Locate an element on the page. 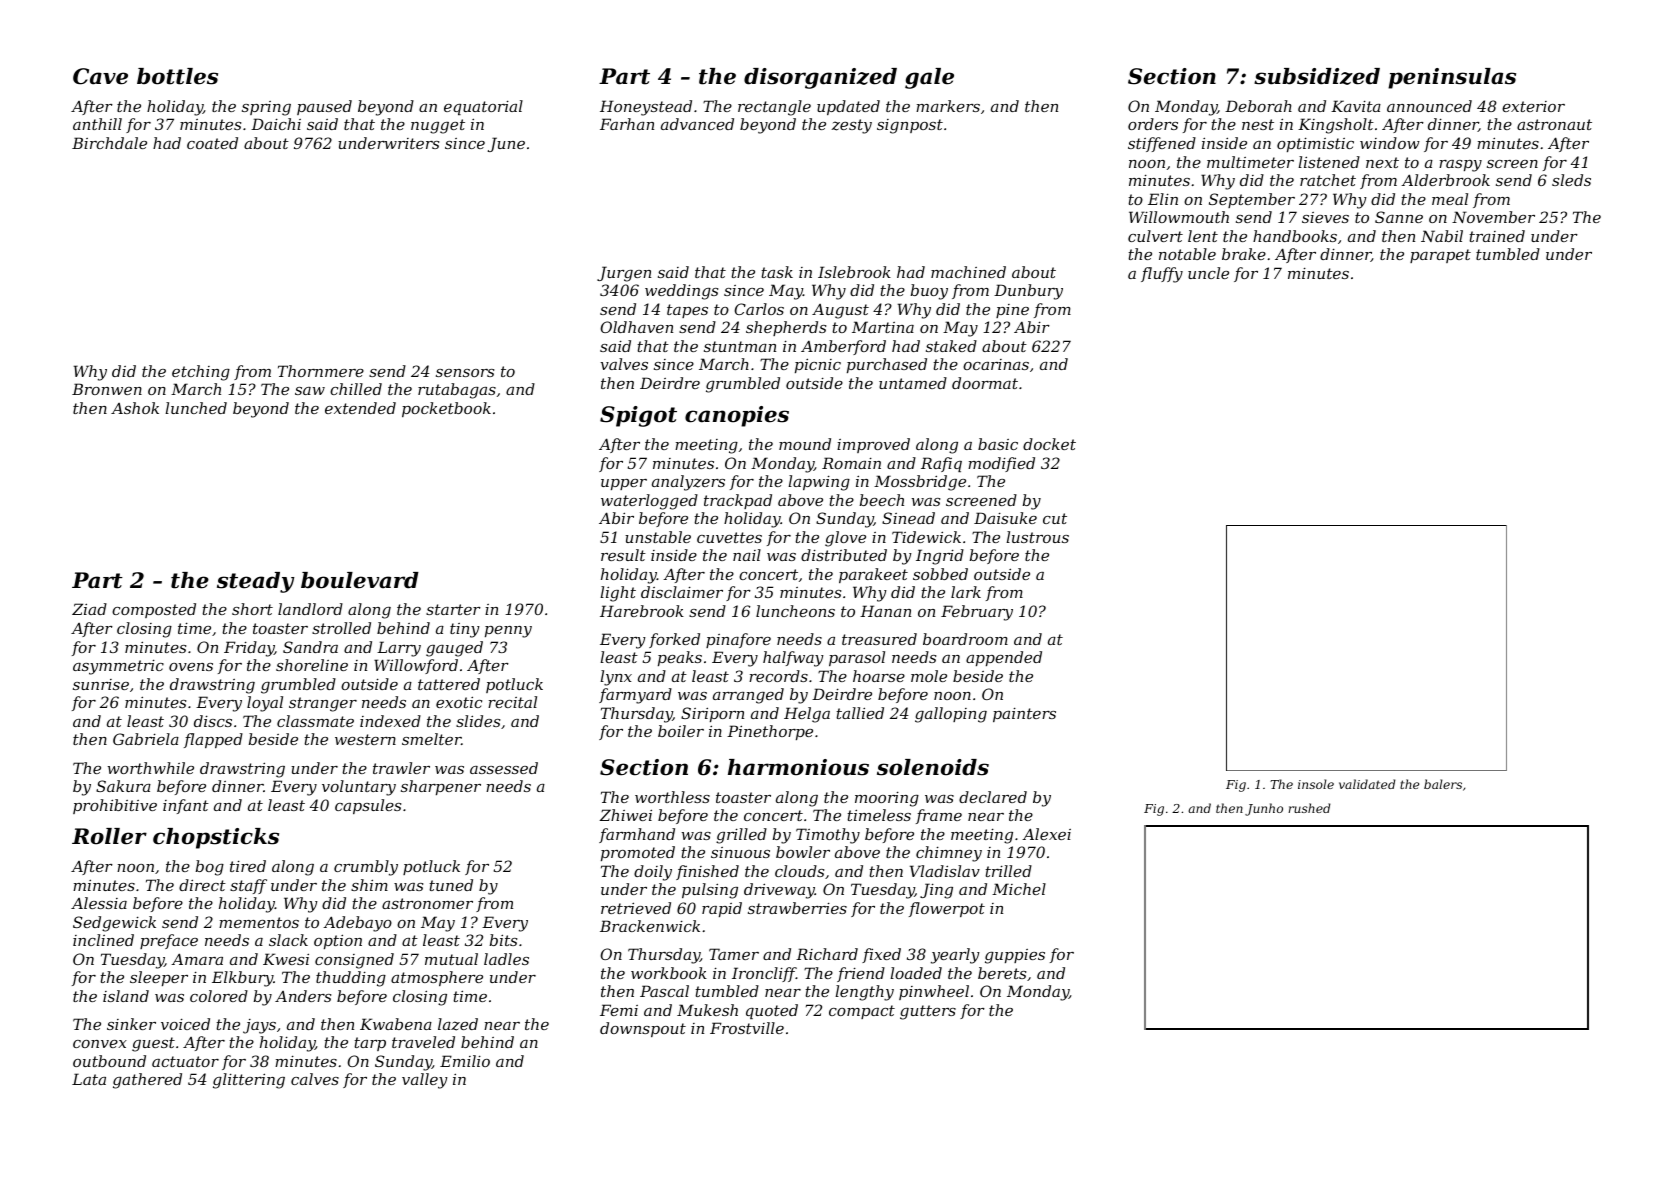 This document has height=1186, width=1678. parapet is located at coordinates (1440, 256).
